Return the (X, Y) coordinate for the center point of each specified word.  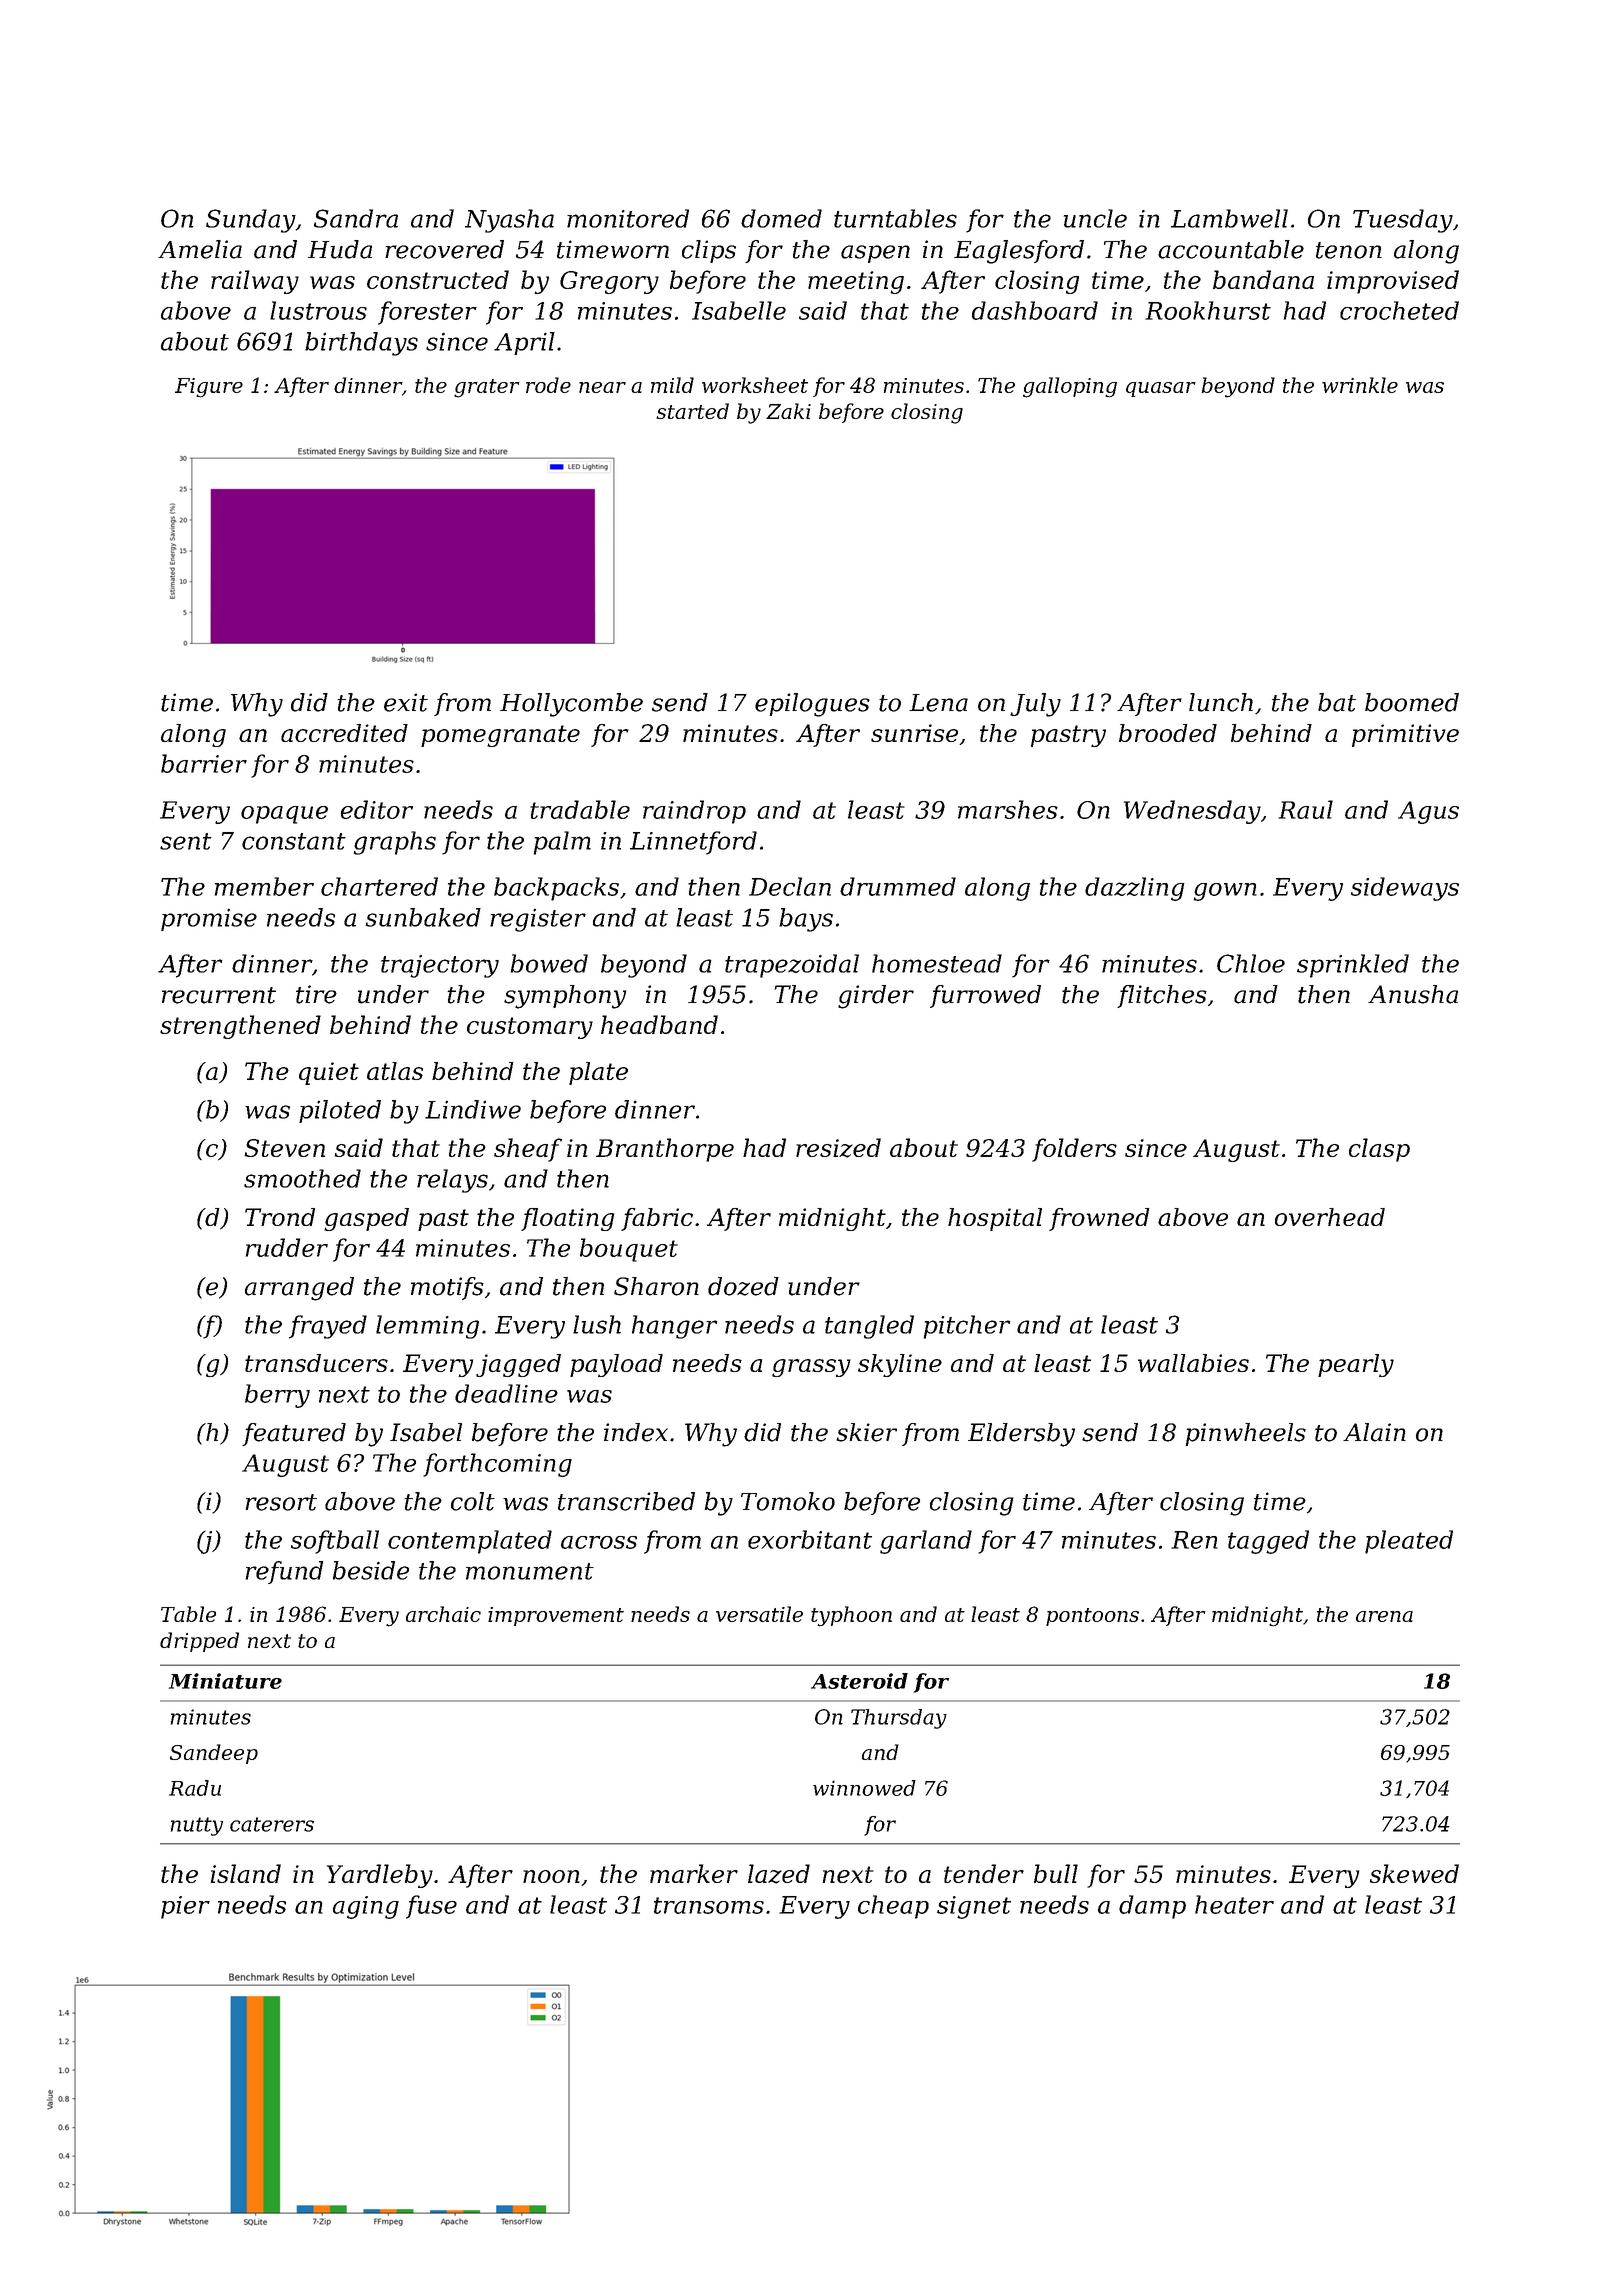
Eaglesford (1019, 252)
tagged (1268, 1542)
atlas (395, 1071)
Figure (209, 388)
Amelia (200, 249)
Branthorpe (665, 1150)
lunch (1221, 702)
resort (281, 1502)
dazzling (1135, 889)
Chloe (1251, 963)
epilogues (812, 705)
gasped (366, 1219)
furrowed (985, 996)
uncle (1095, 218)
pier (185, 1907)
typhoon (851, 1616)
